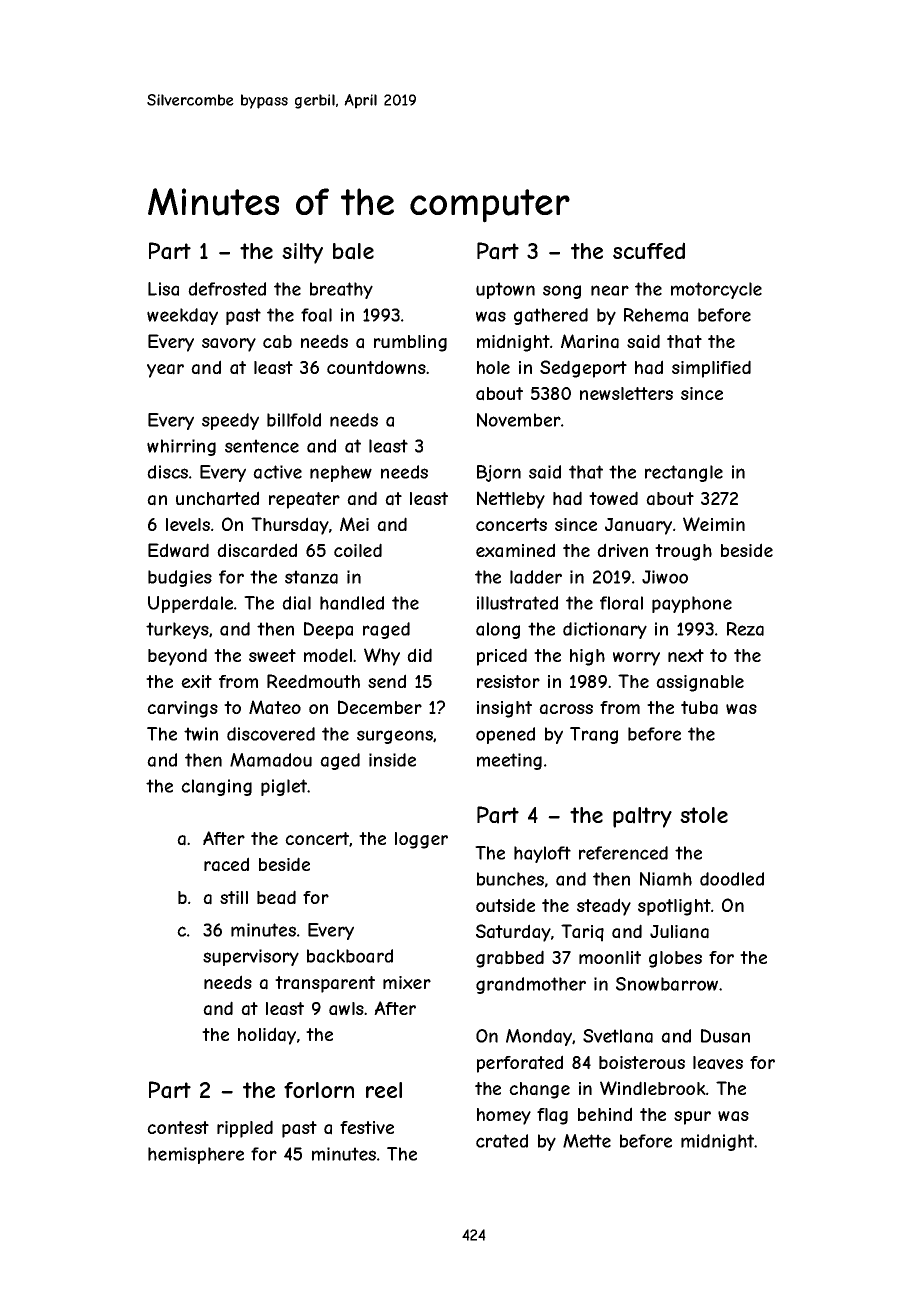 This screenshot has width=924, height=1311. Describe the element at coordinates (649, 250) in the screenshot. I see `scuffed` at that location.
